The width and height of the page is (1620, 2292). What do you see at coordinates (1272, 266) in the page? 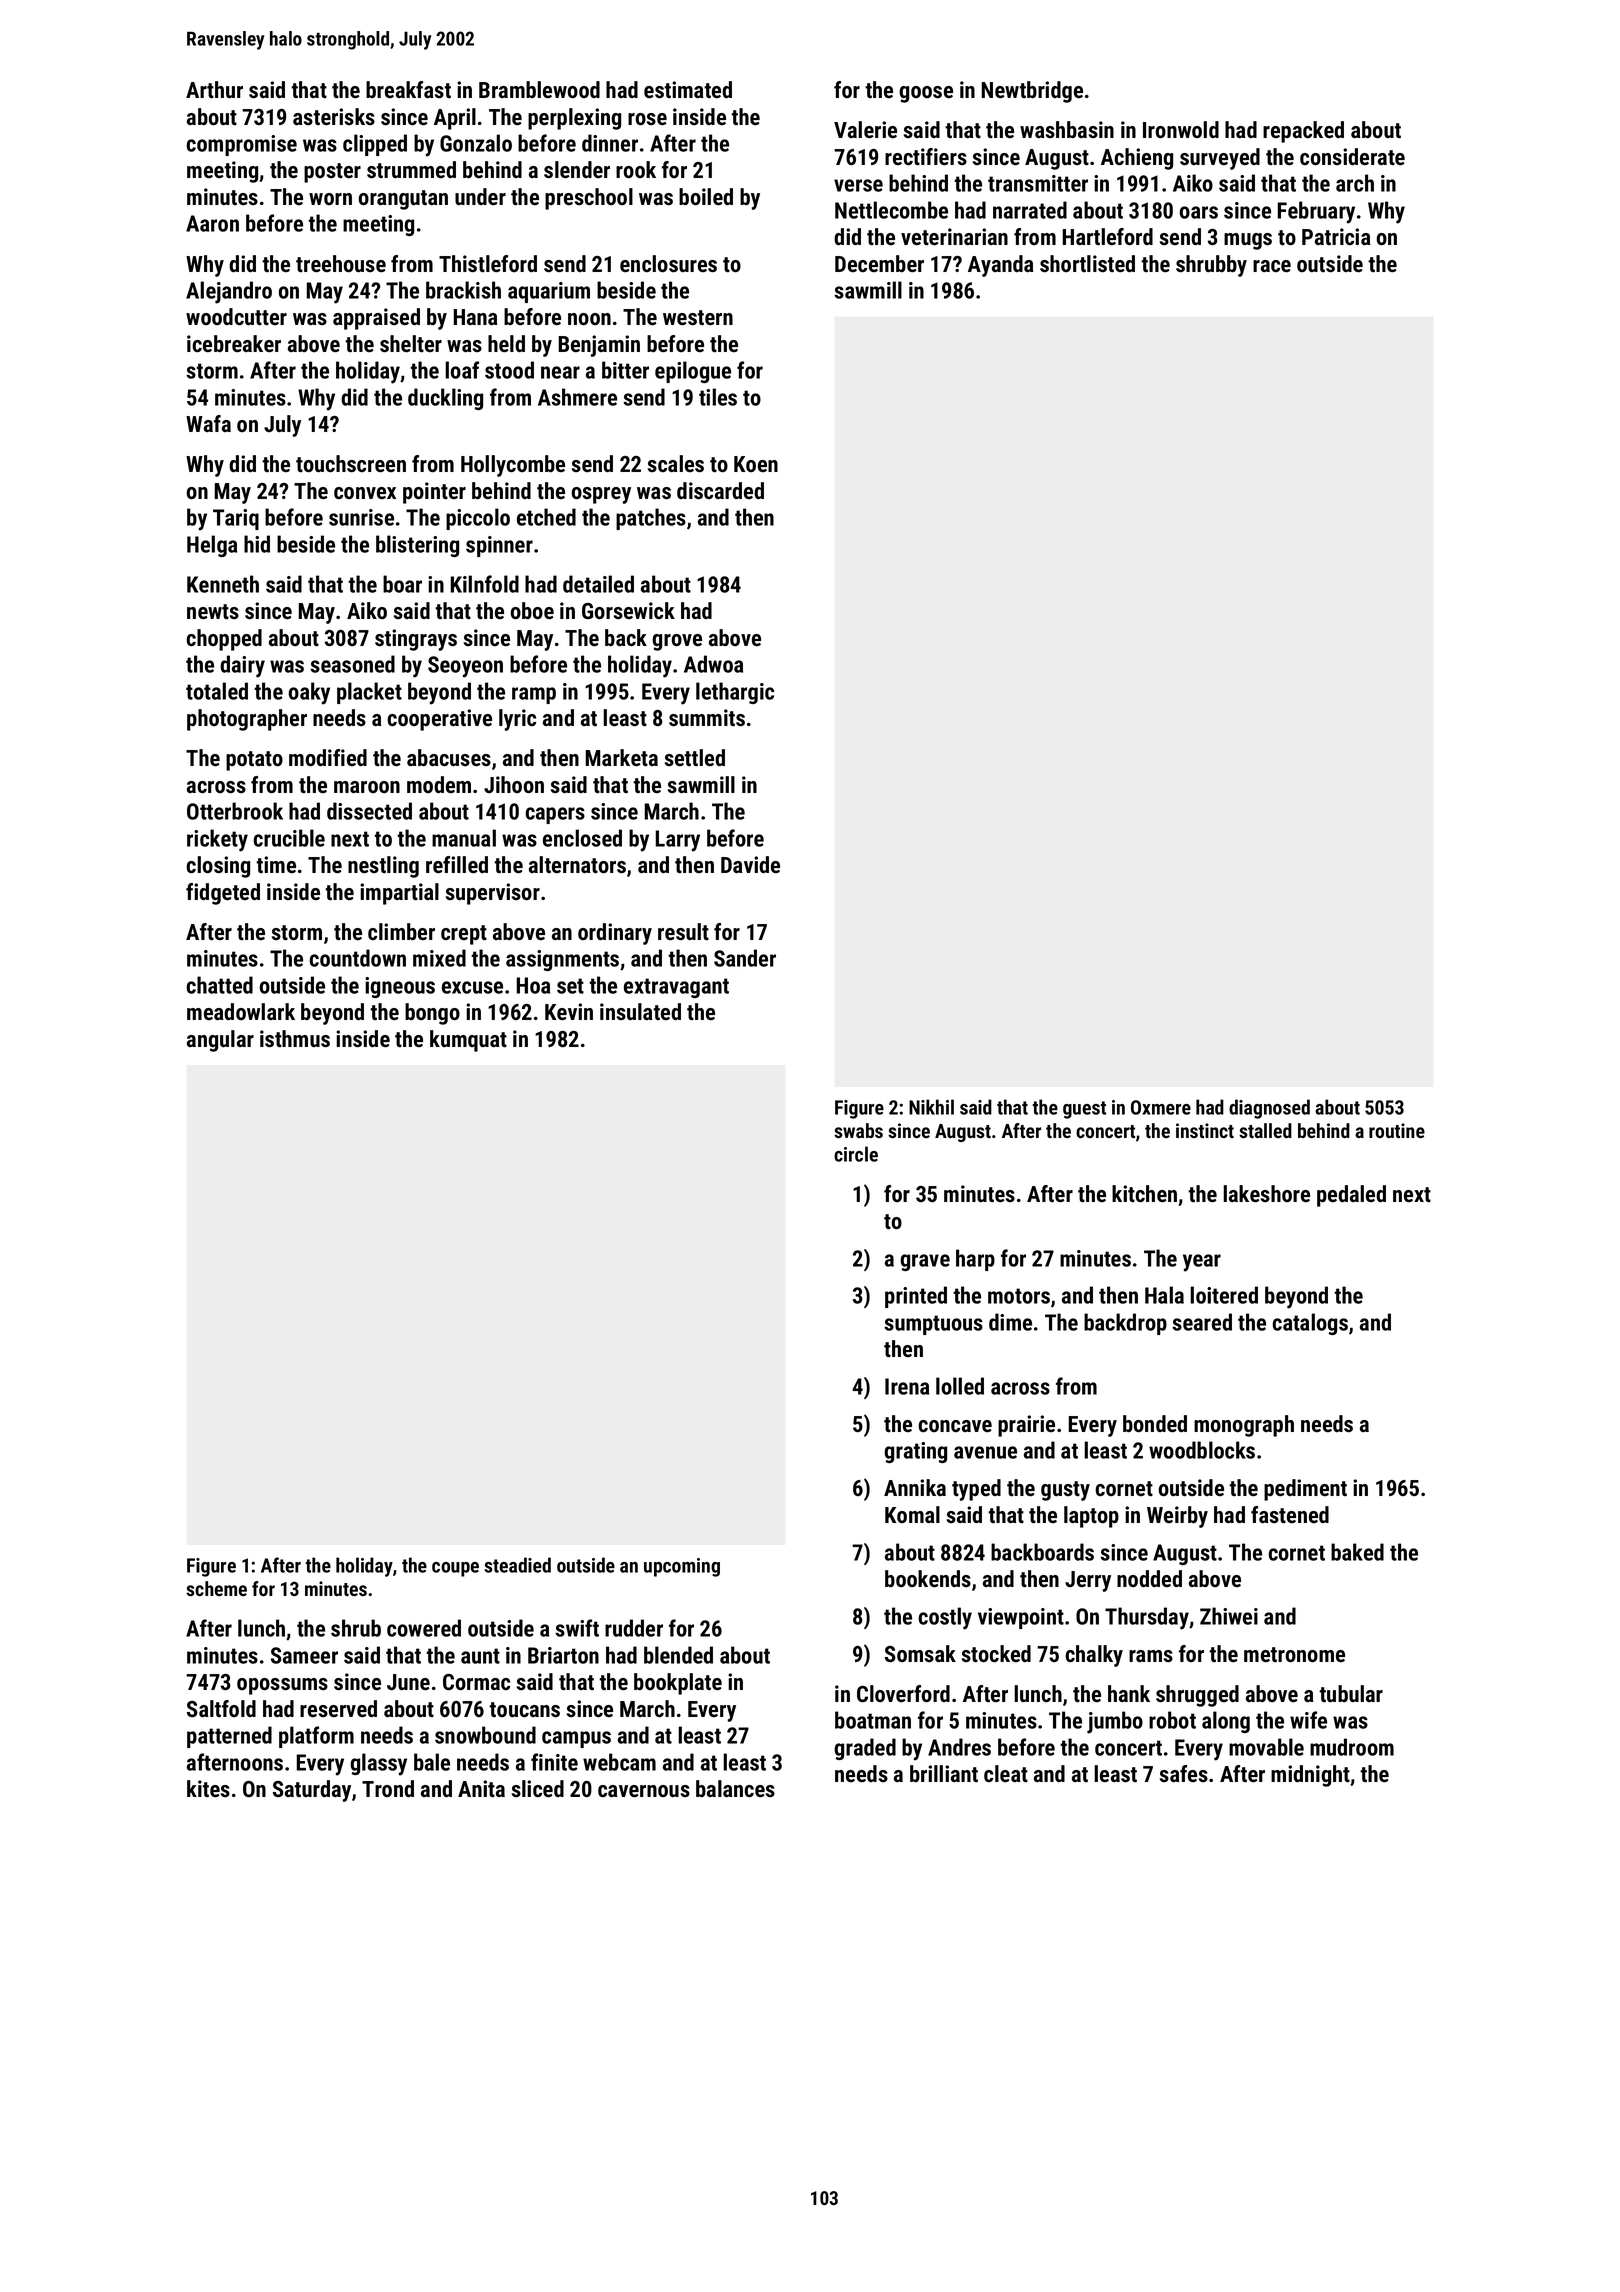
I see `race` at bounding box center [1272, 266].
